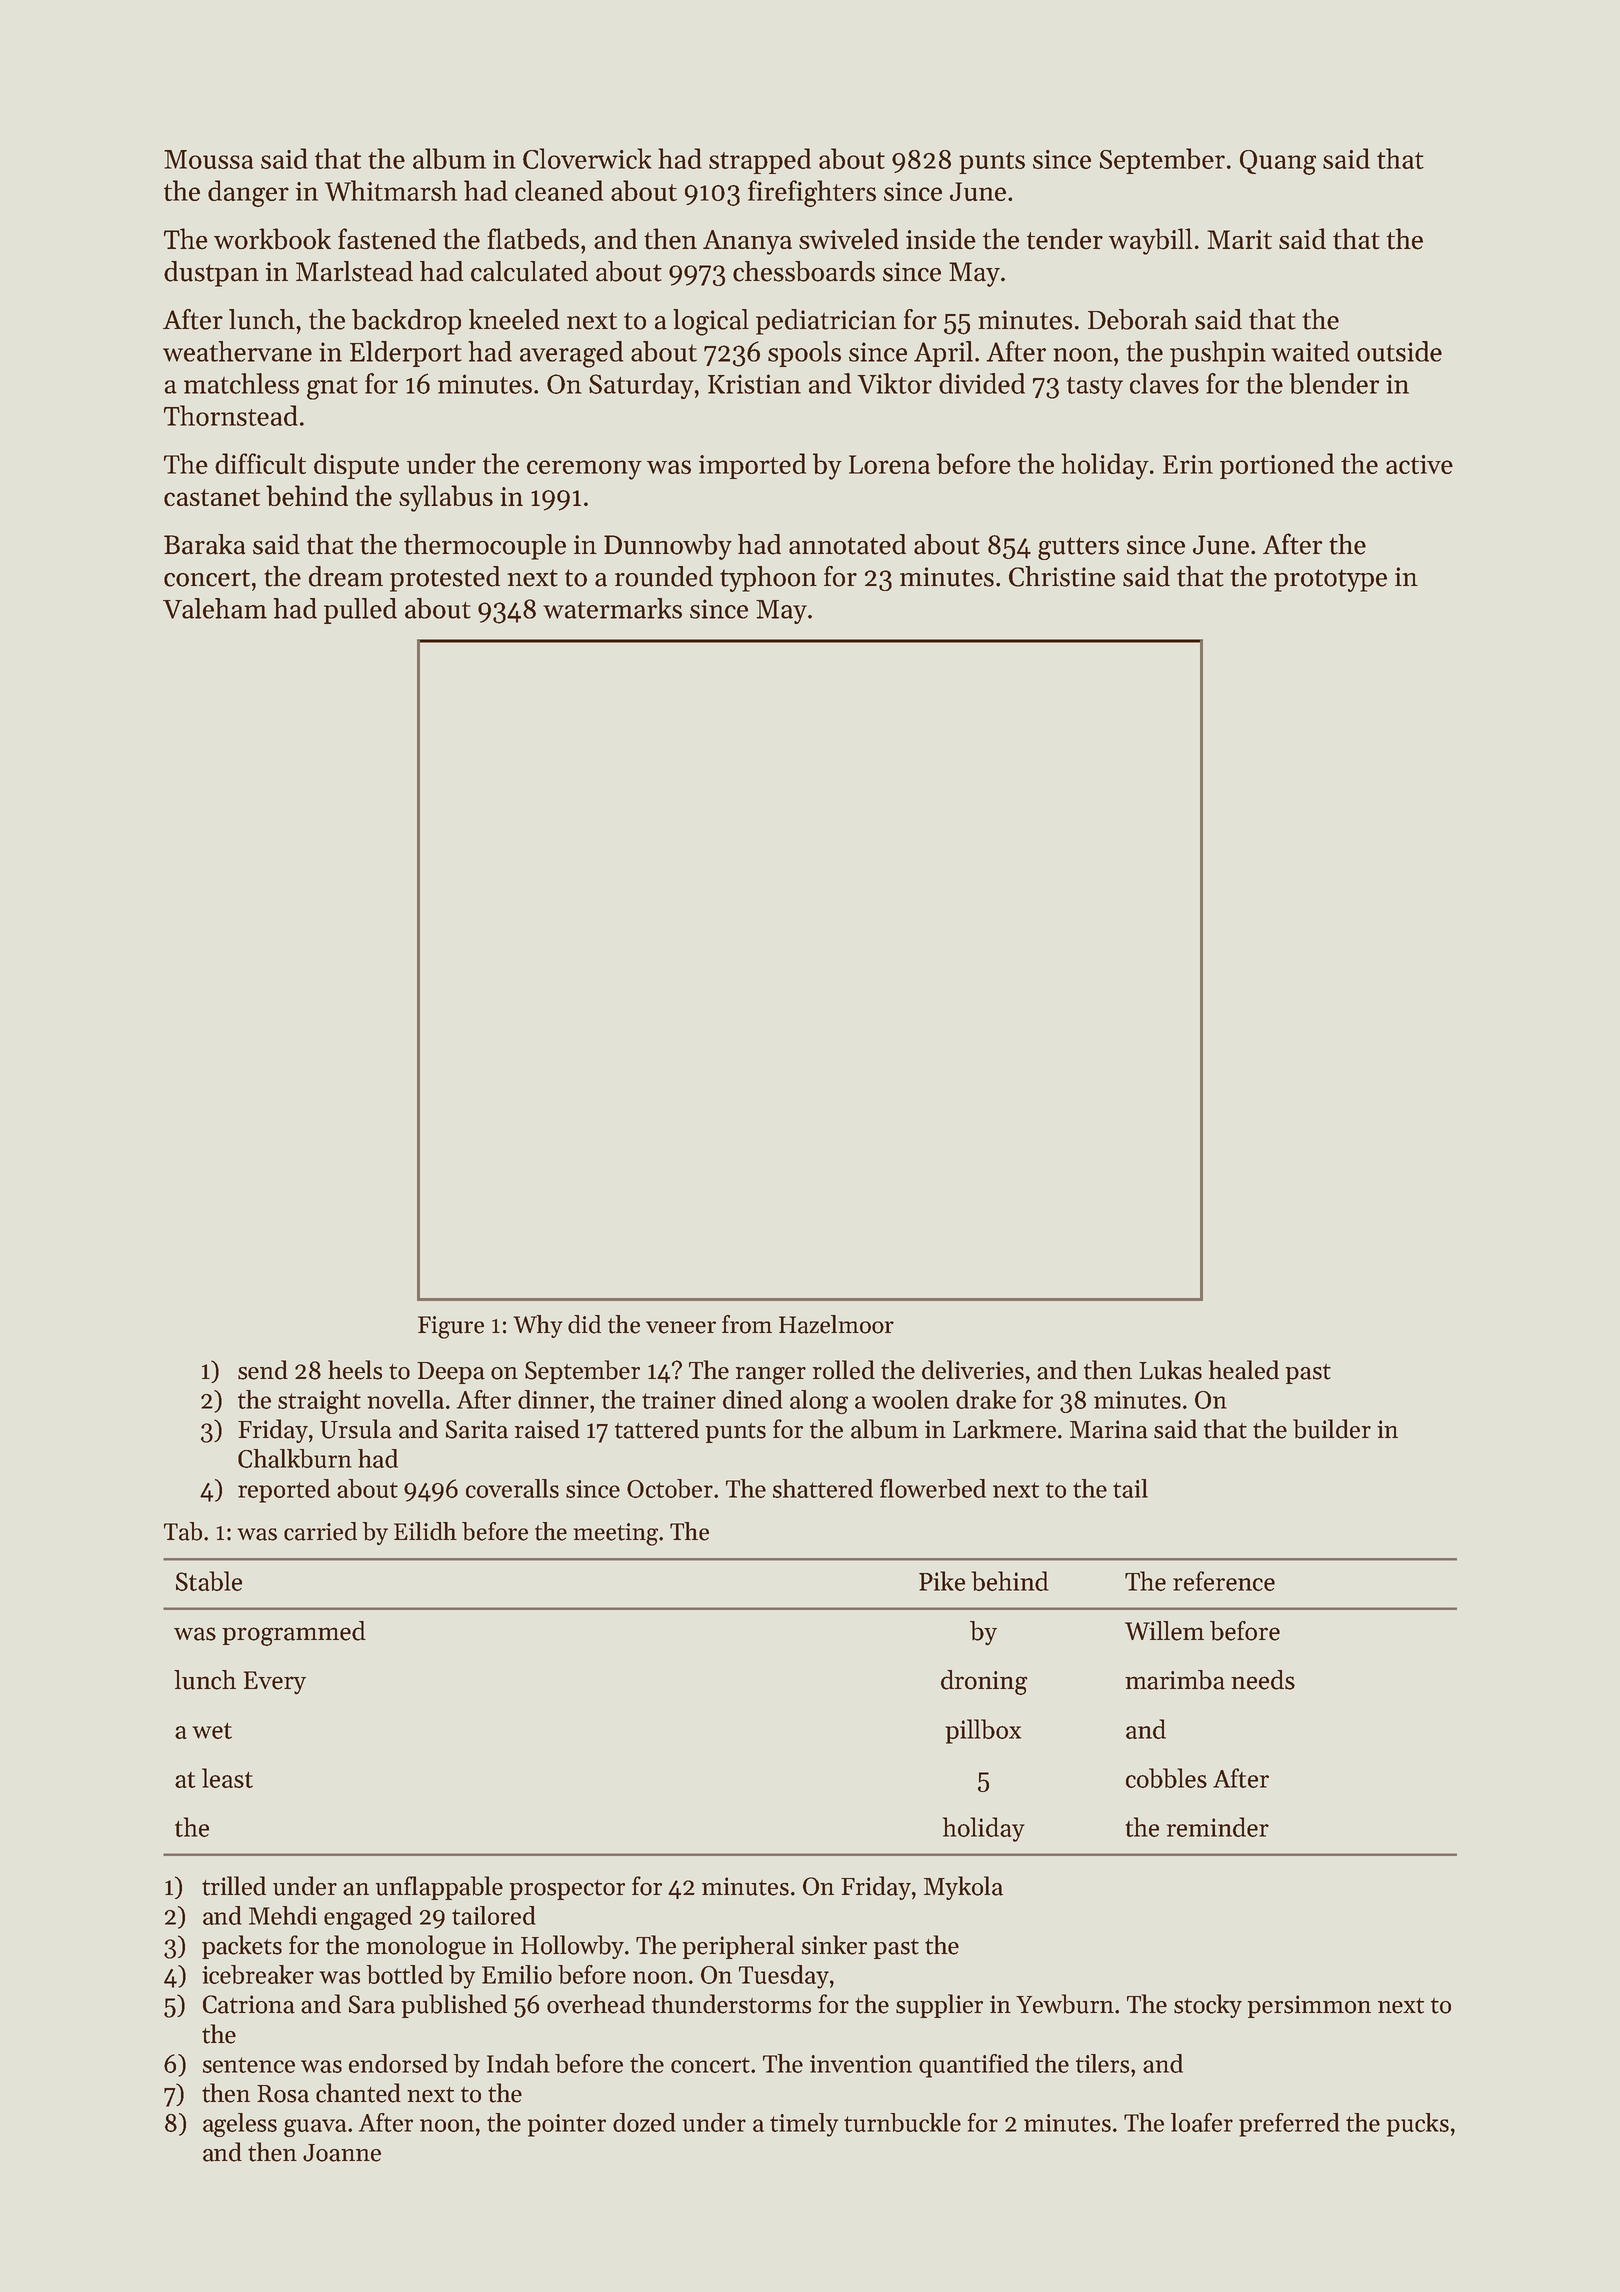  Describe the element at coordinates (1330, 580) in the document. I see `prototype` at that location.
